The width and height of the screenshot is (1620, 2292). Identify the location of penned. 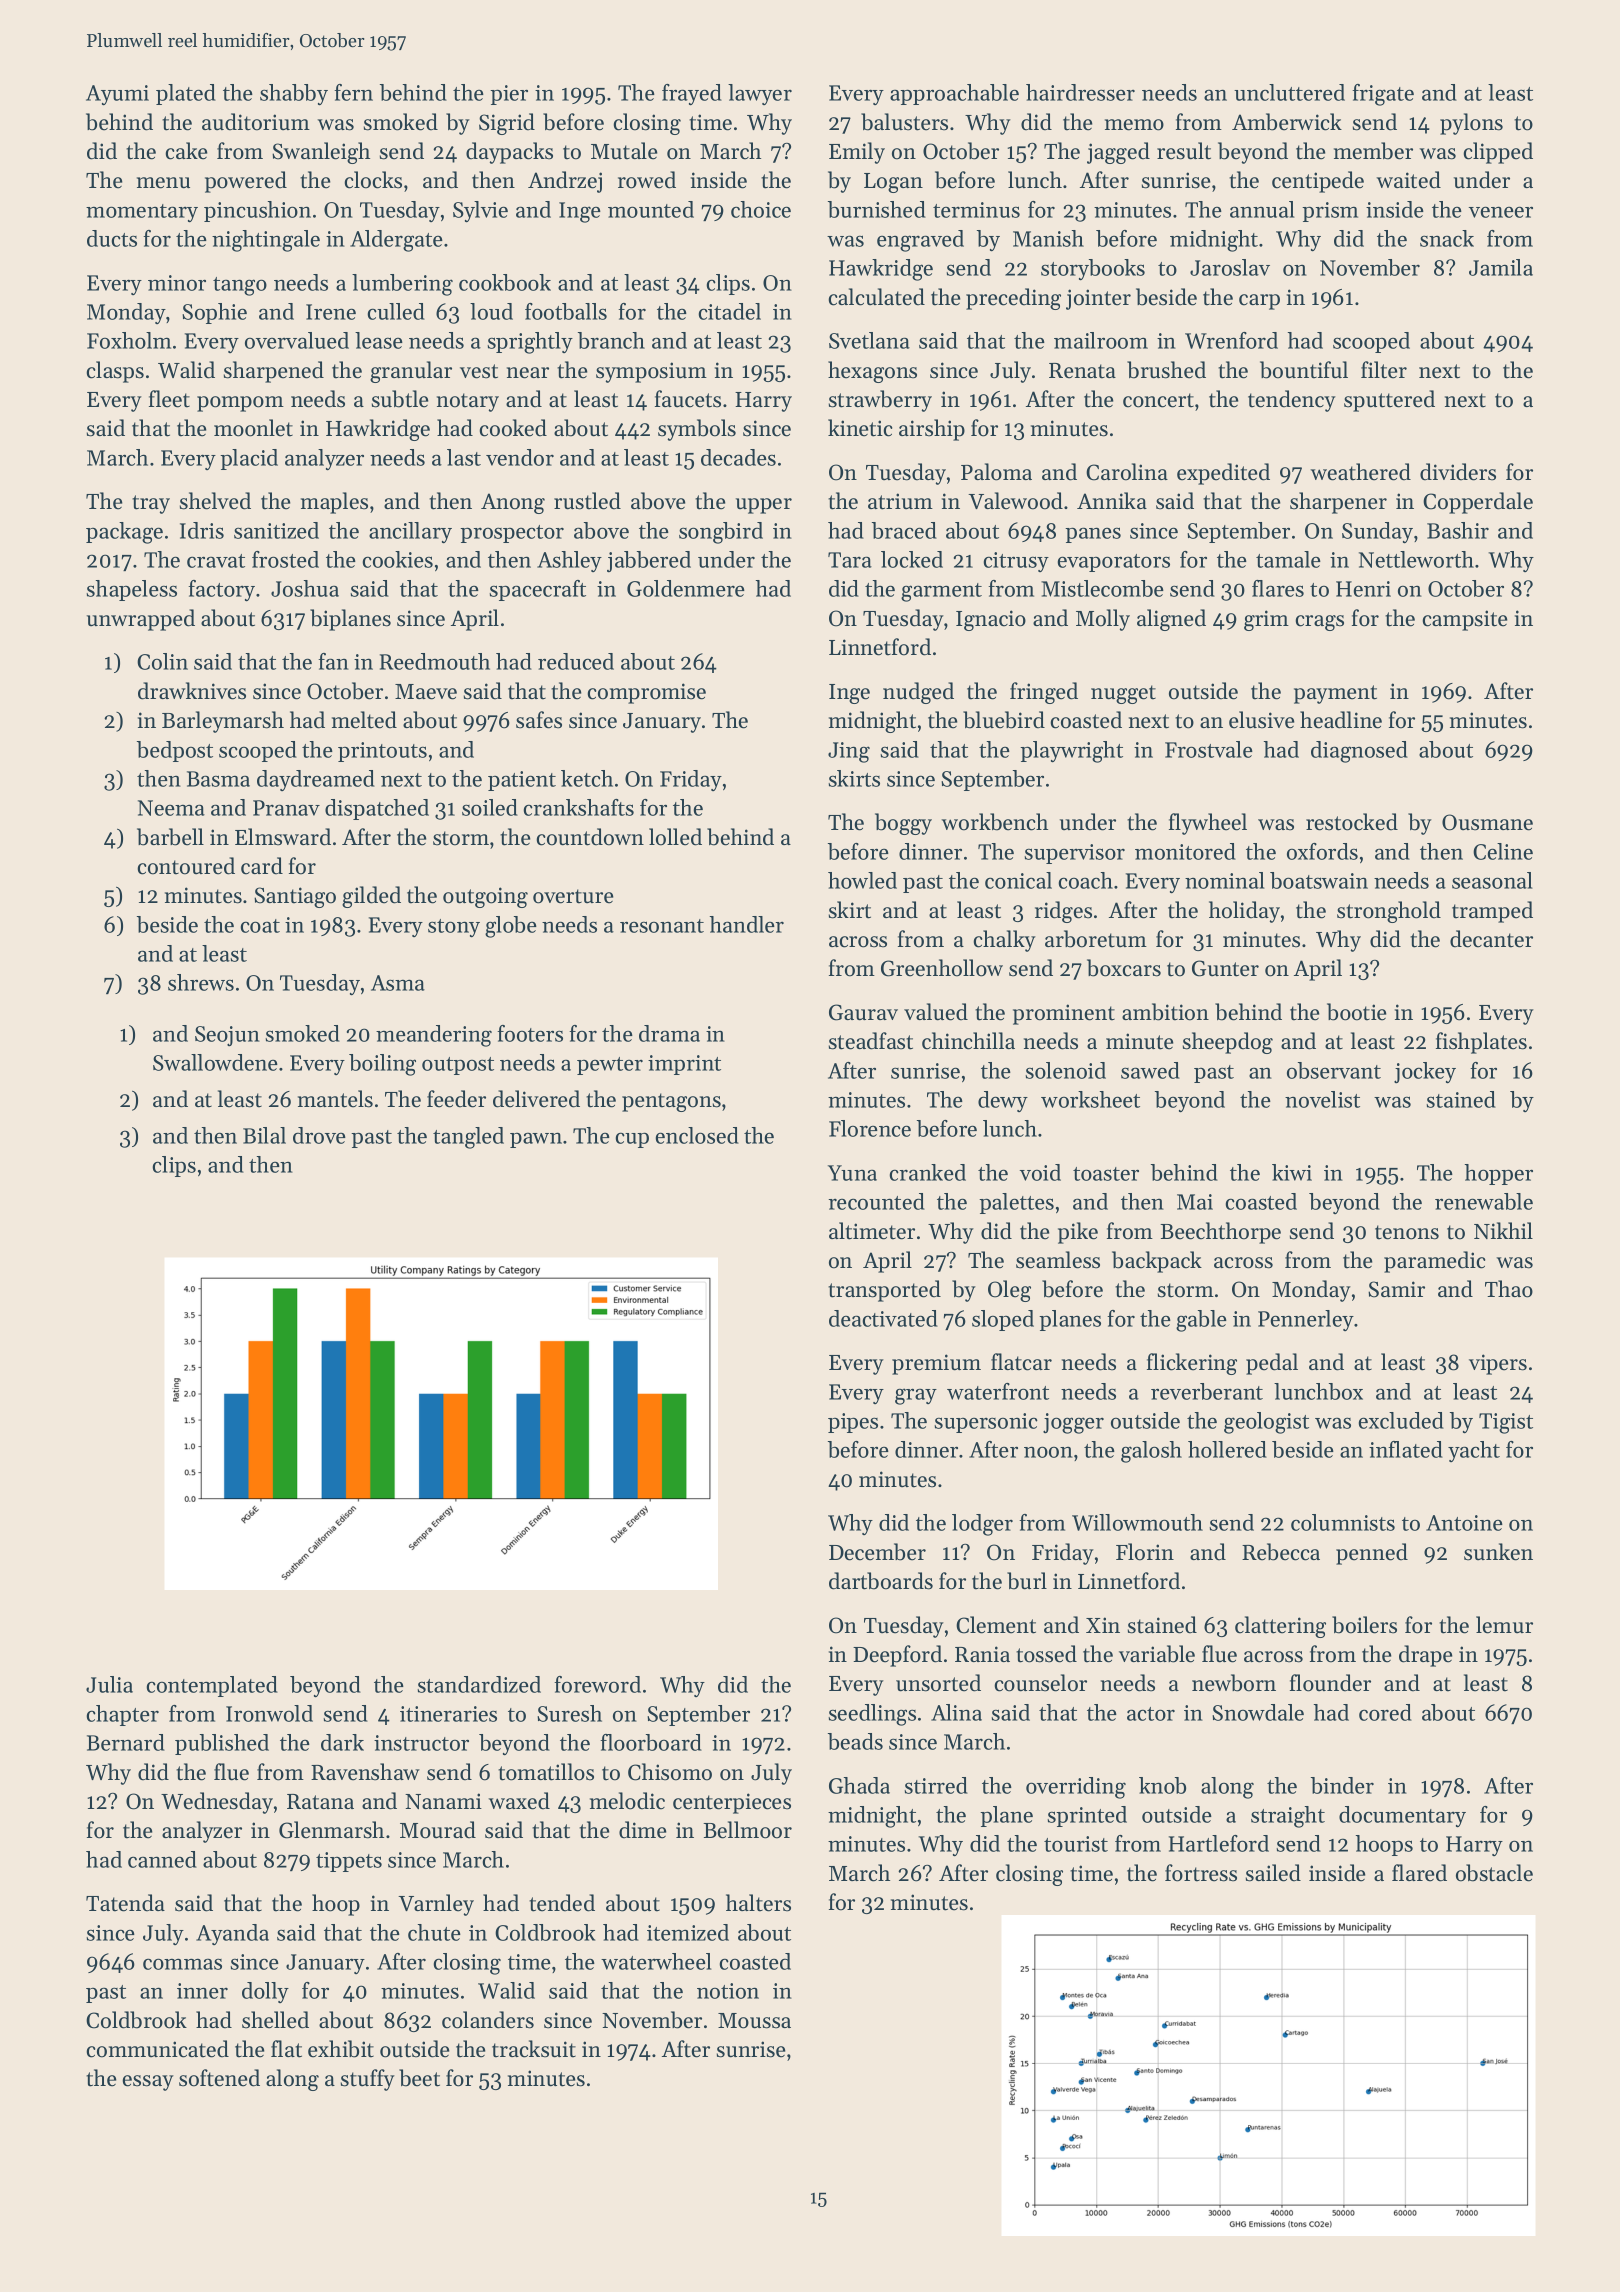
(1372, 1554).
